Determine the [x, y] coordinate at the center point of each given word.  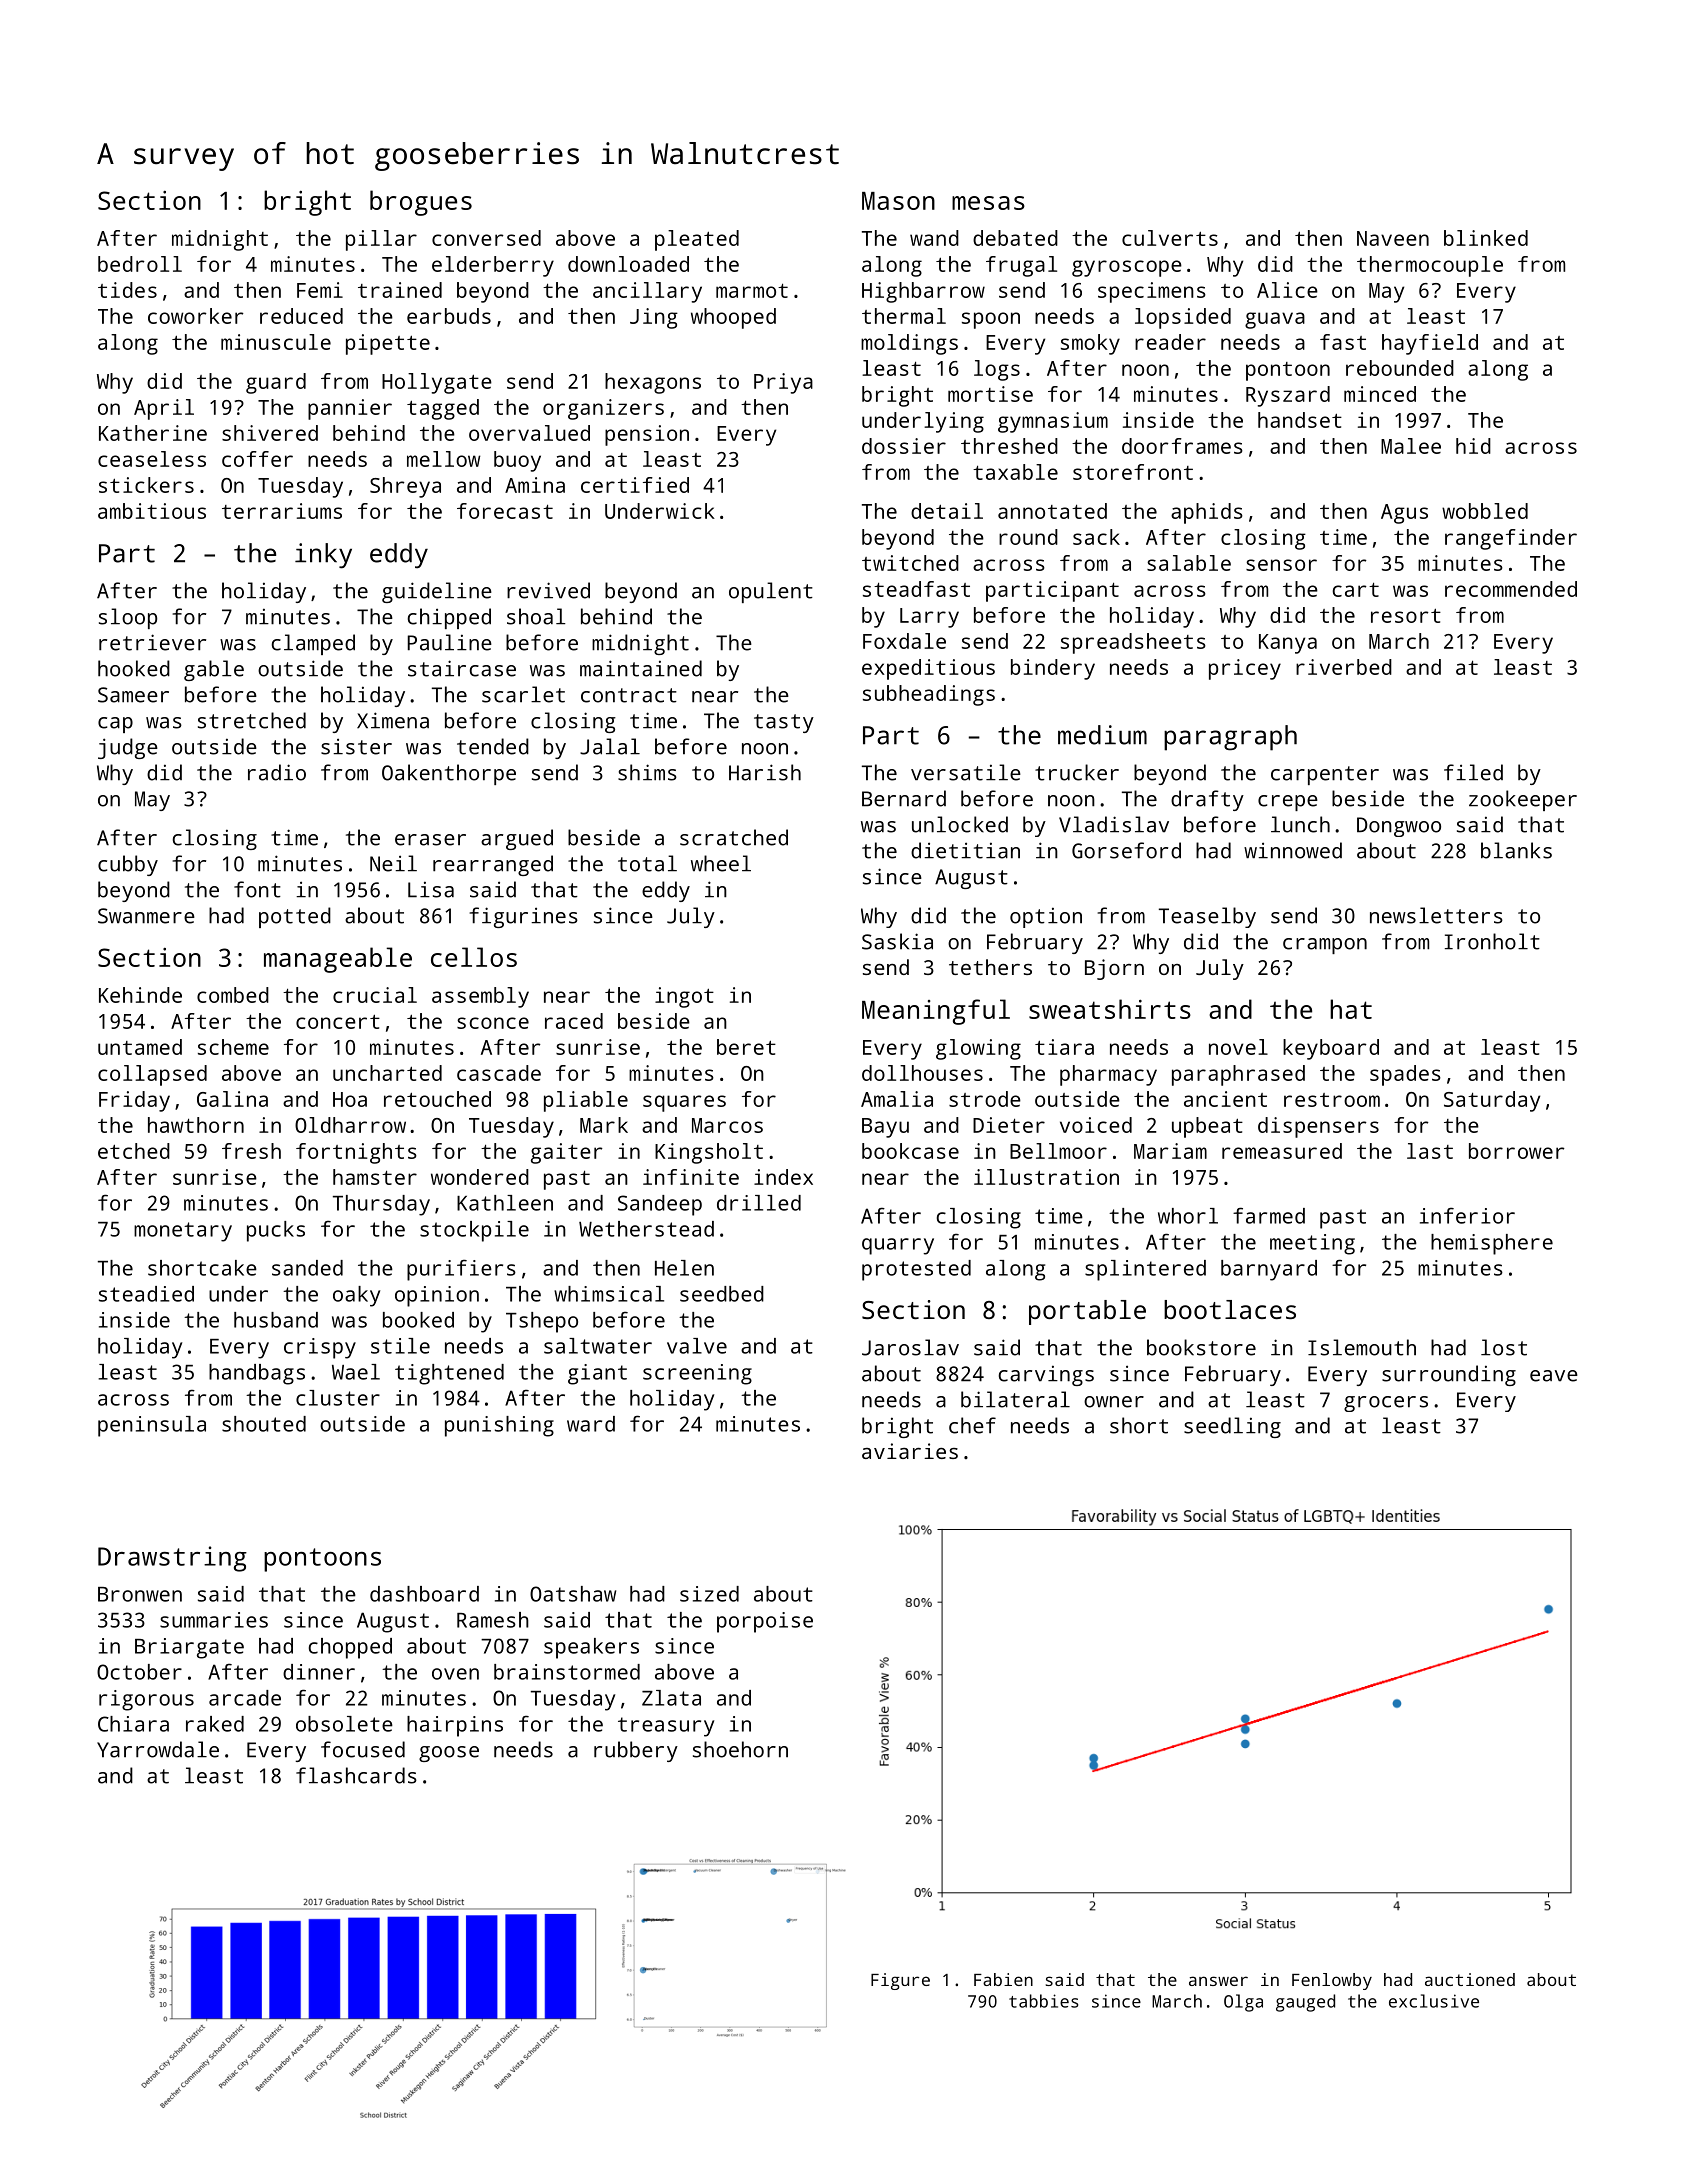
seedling [1232, 1427]
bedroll [140, 264]
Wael [356, 1372]
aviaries [910, 1451]
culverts [1170, 238]
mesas [988, 203]
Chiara [133, 1724]
